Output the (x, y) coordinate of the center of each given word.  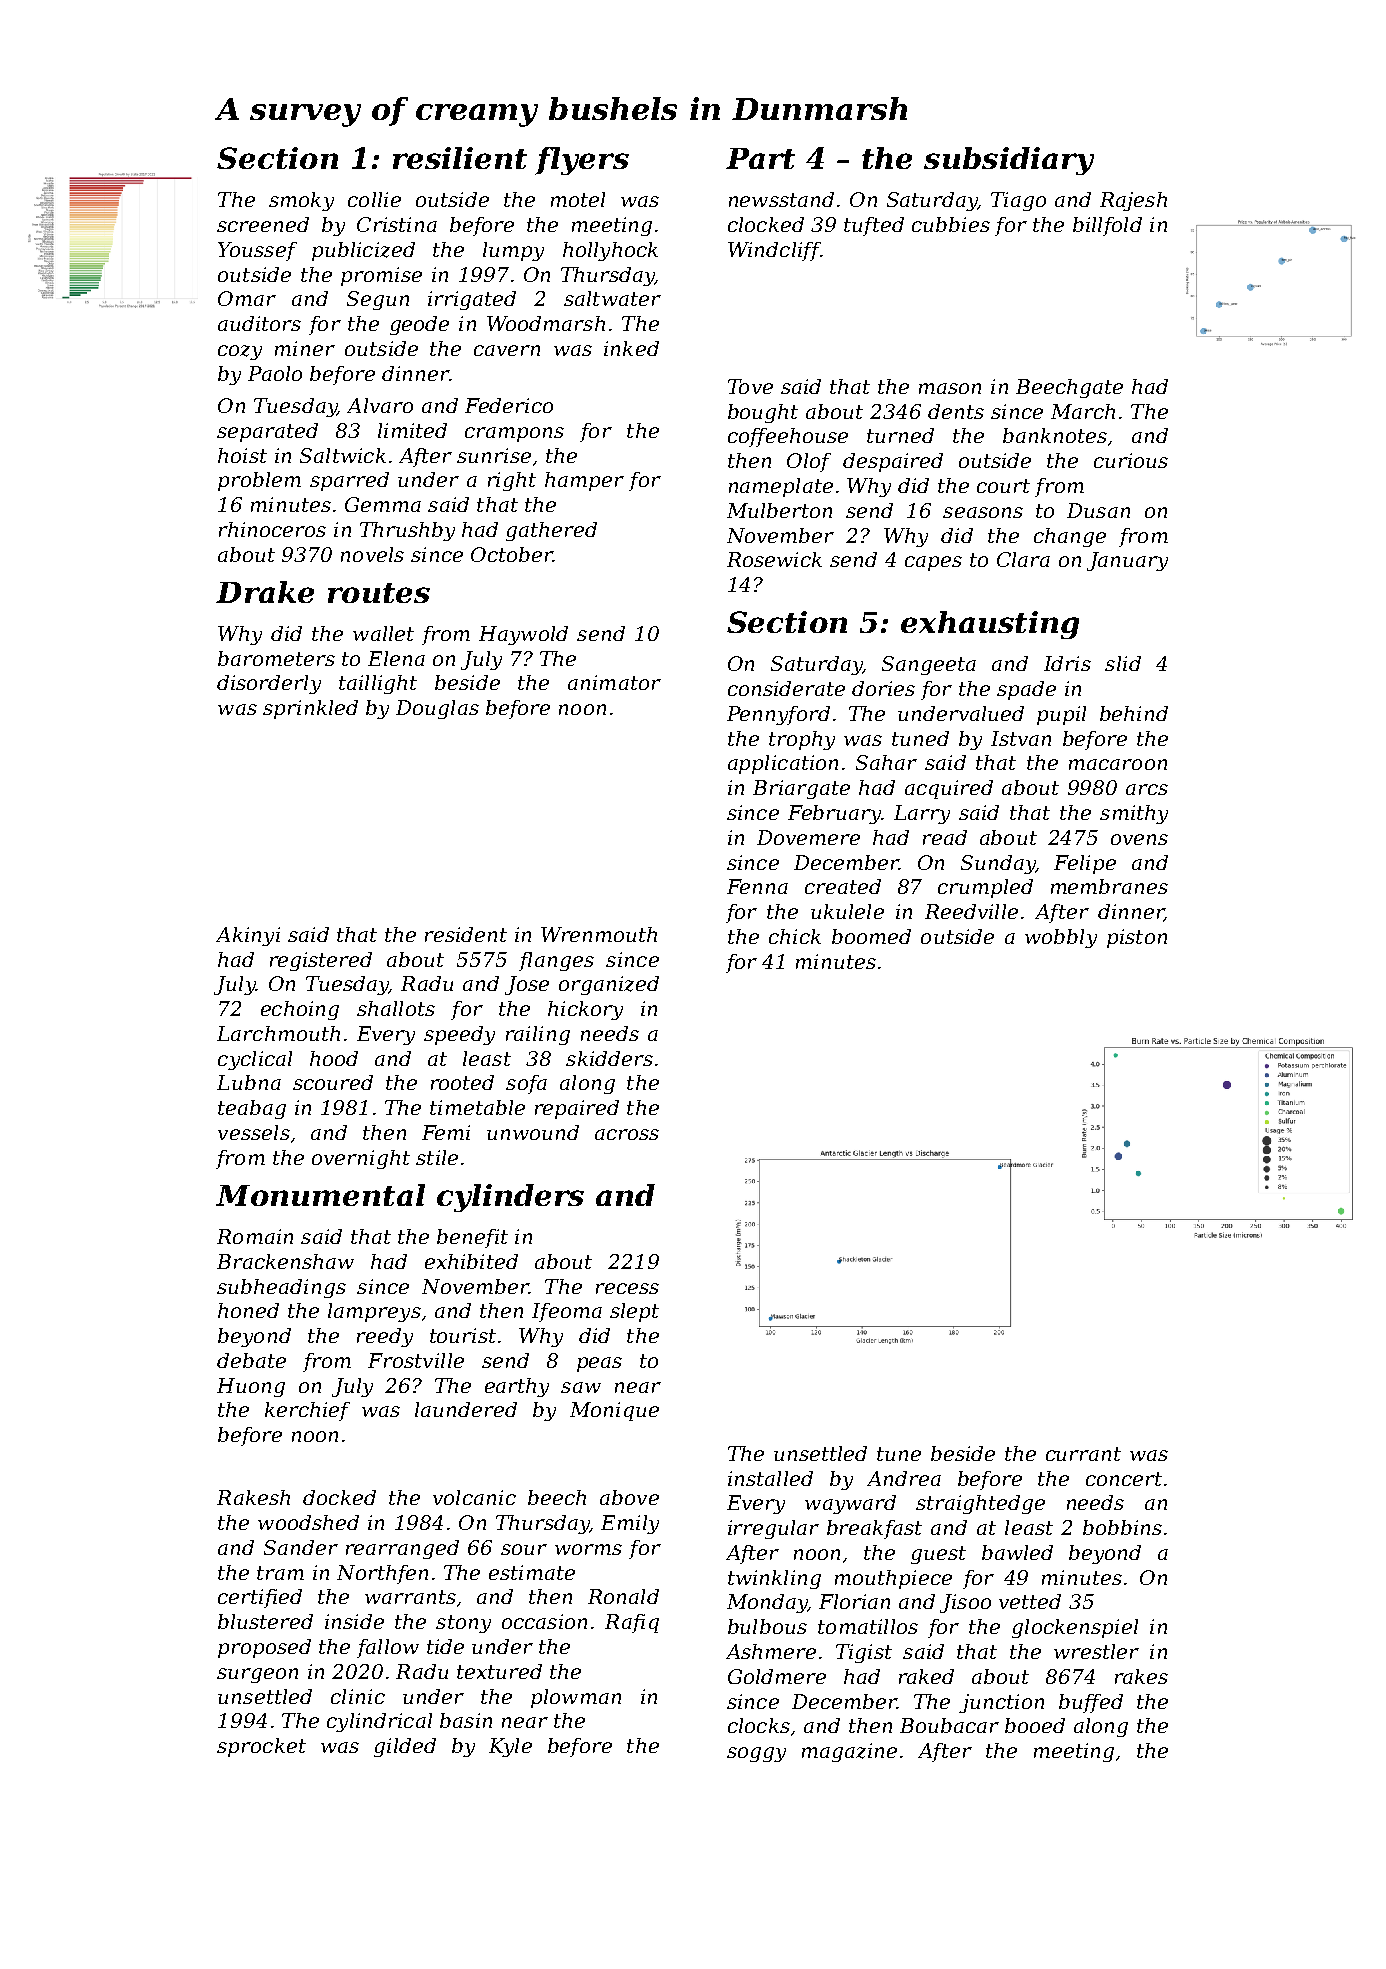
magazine (849, 1752)
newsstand (781, 199)
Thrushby (407, 531)
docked (339, 1497)
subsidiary (1009, 161)
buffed (1091, 1703)
